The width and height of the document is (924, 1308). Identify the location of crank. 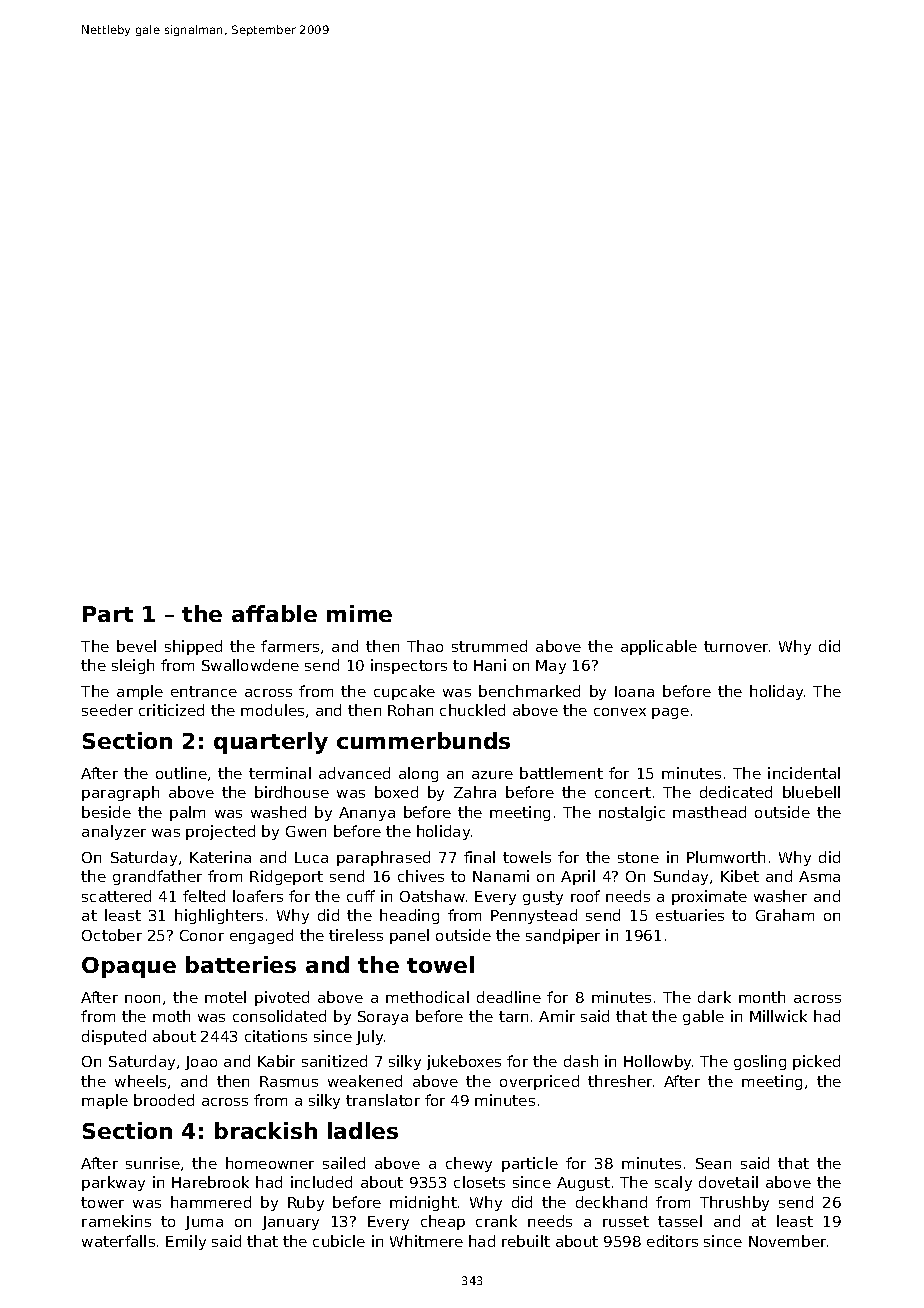
(496, 1221).
